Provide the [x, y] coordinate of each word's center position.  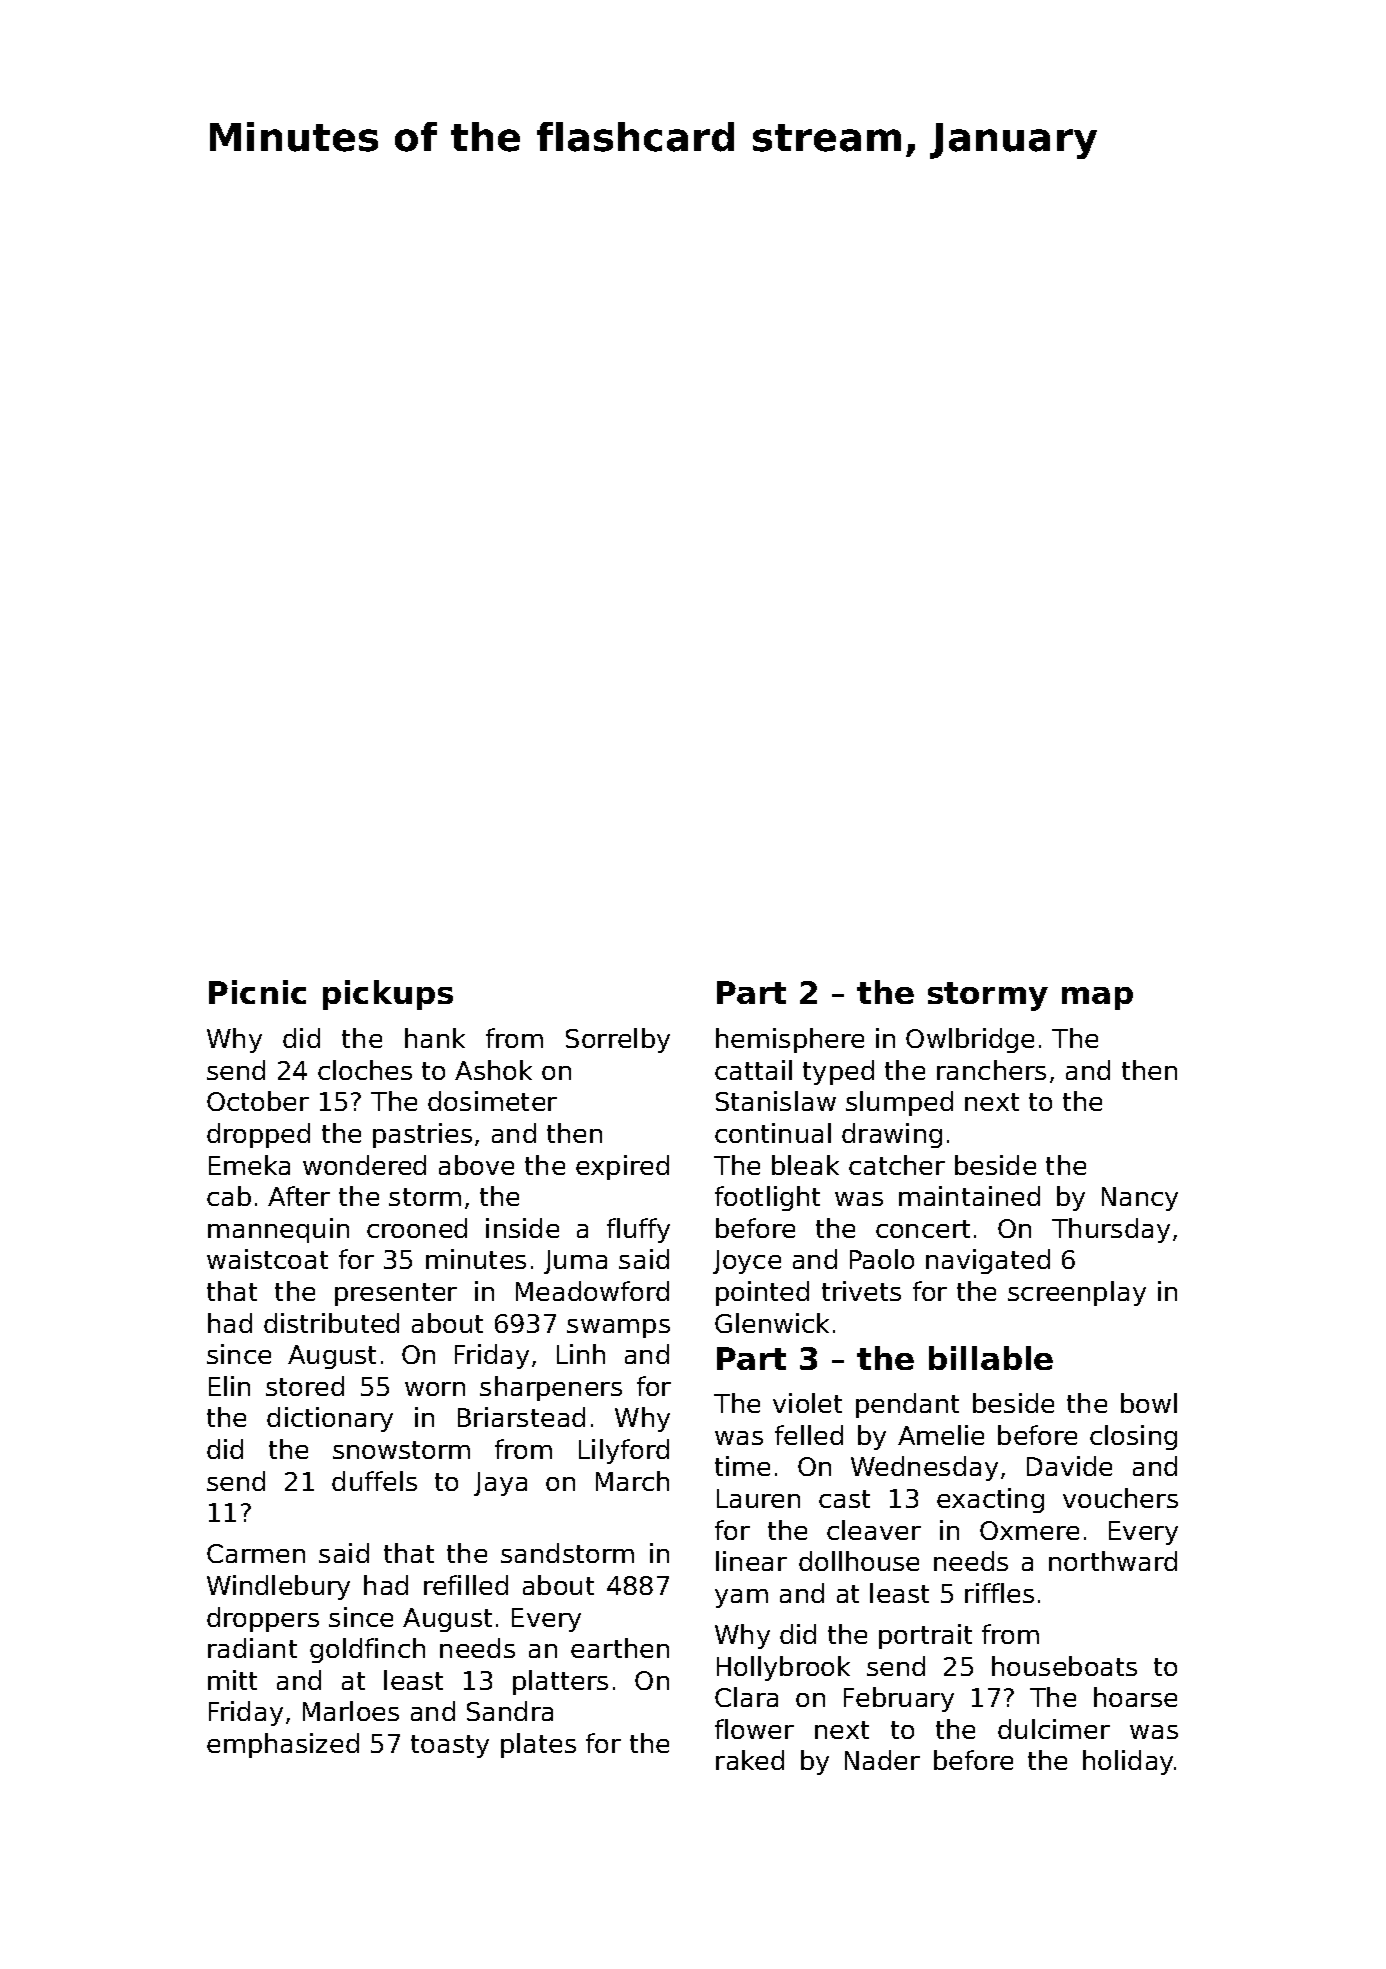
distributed [331, 1323]
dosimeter [492, 1101]
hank [435, 1038]
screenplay [1077, 1293]
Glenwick [772, 1323]
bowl [1149, 1403]
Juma [575, 1262]
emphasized [283, 1745]
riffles [999, 1593]
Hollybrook [783, 1668]
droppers [263, 1619]
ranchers [991, 1070]
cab [229, 1196]
